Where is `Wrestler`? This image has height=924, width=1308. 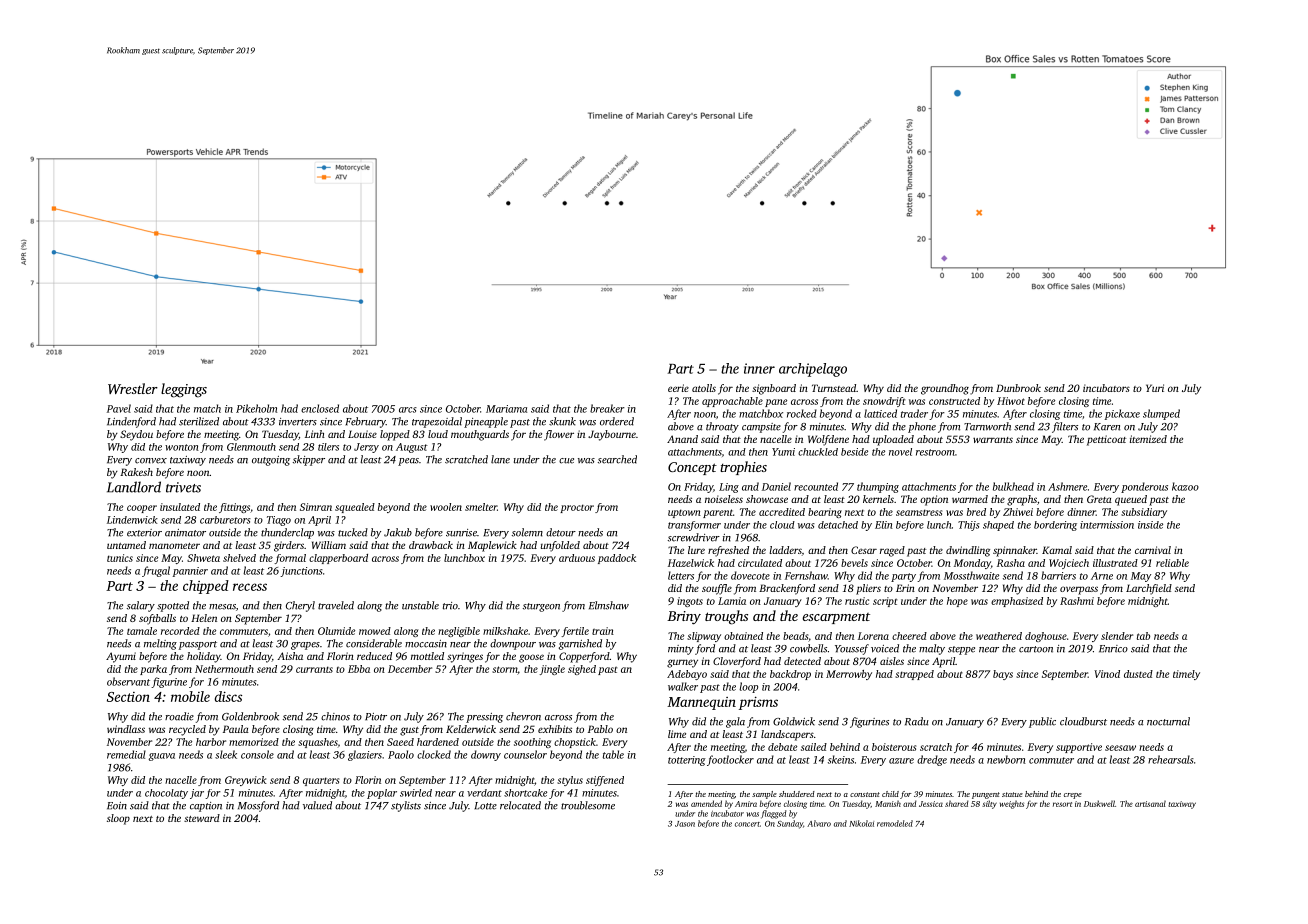 Wrestler is located at coordinates (133, 388).
